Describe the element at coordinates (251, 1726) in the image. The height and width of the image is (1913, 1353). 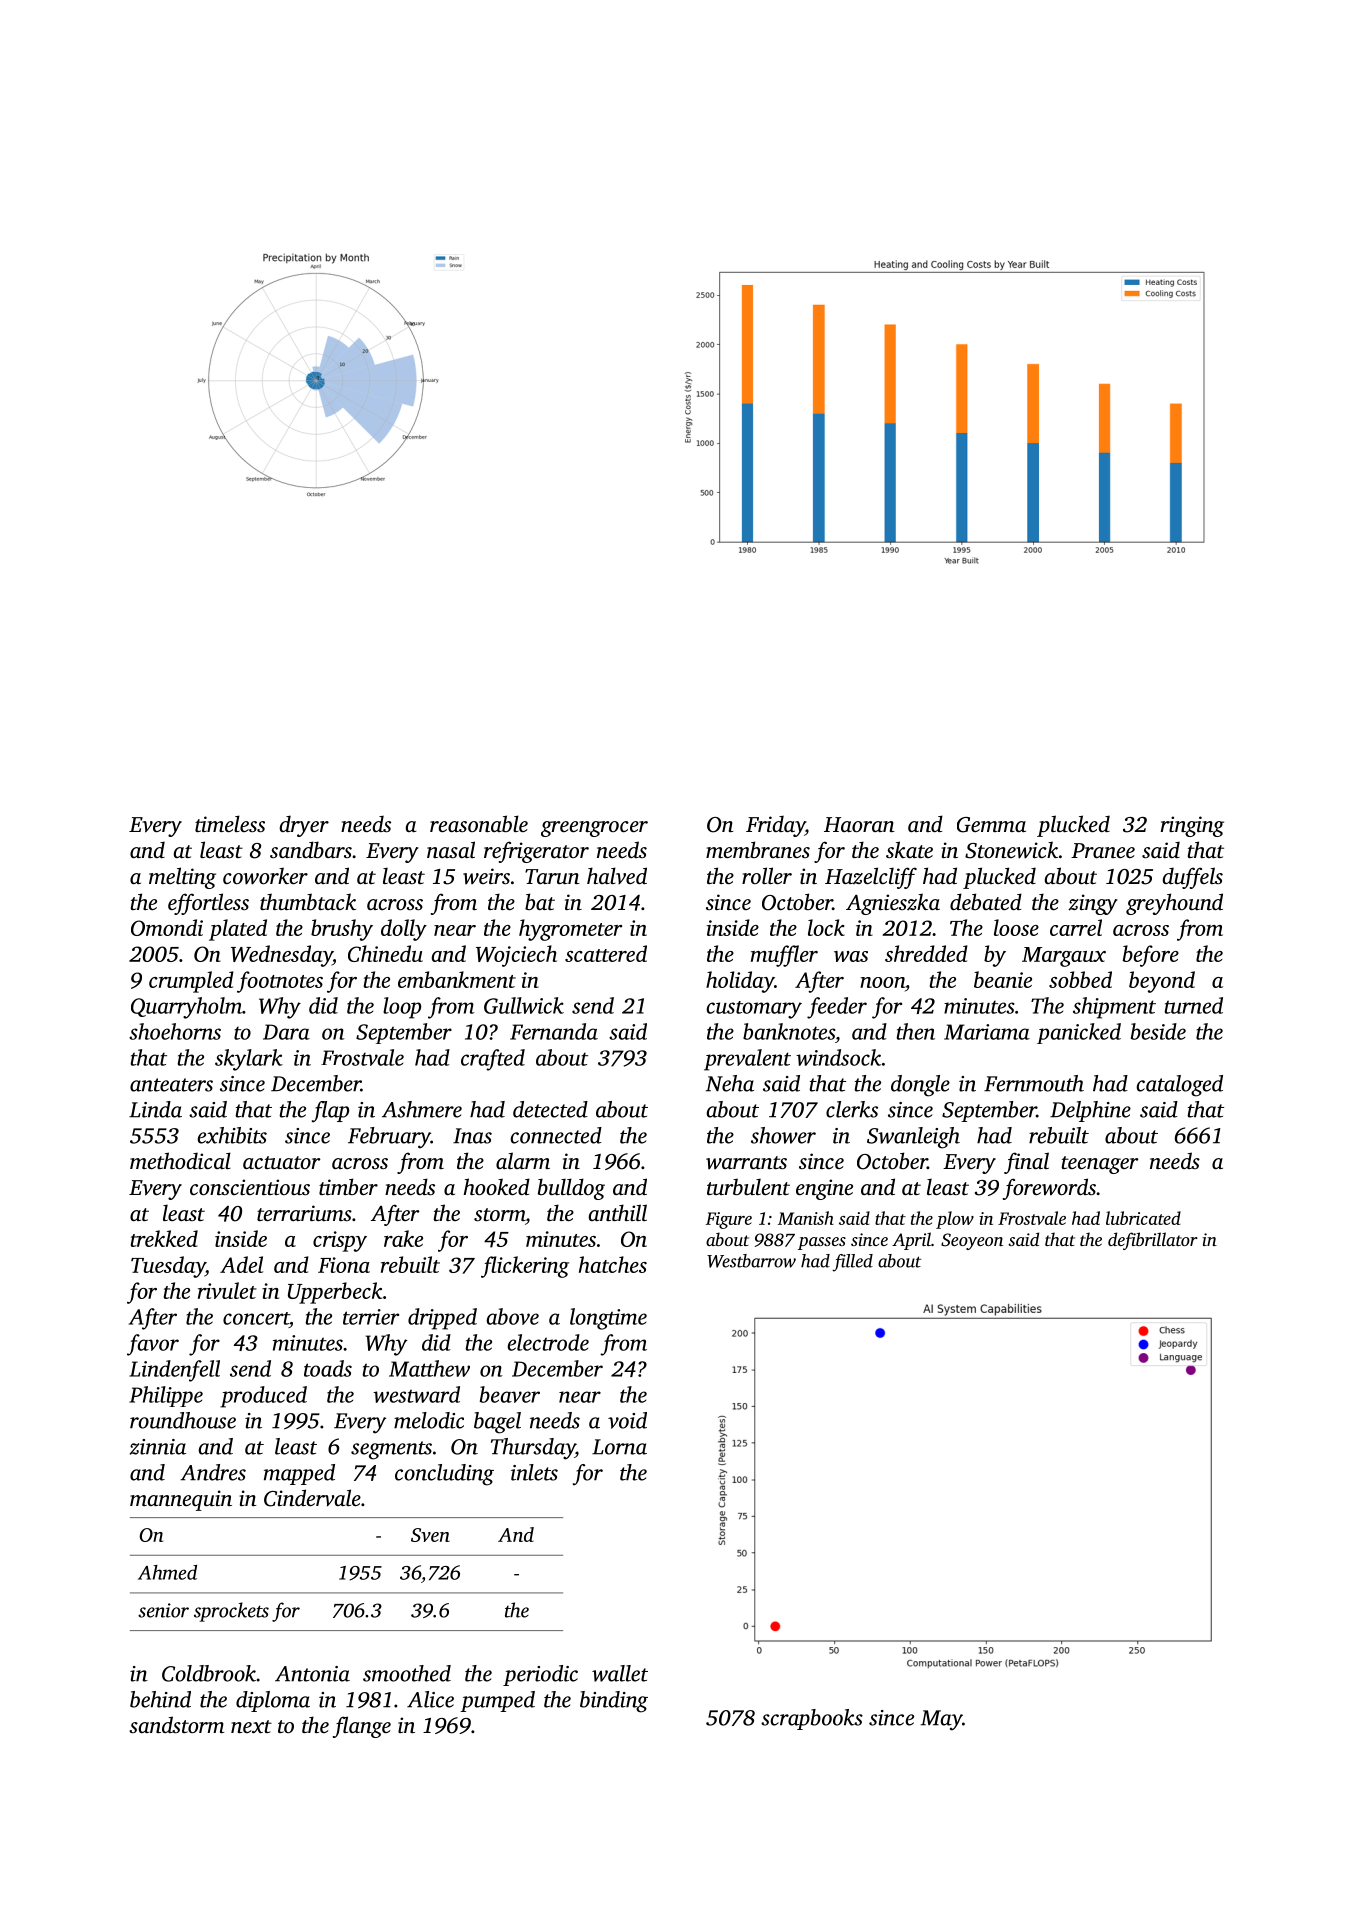
I see `next` at that location.
